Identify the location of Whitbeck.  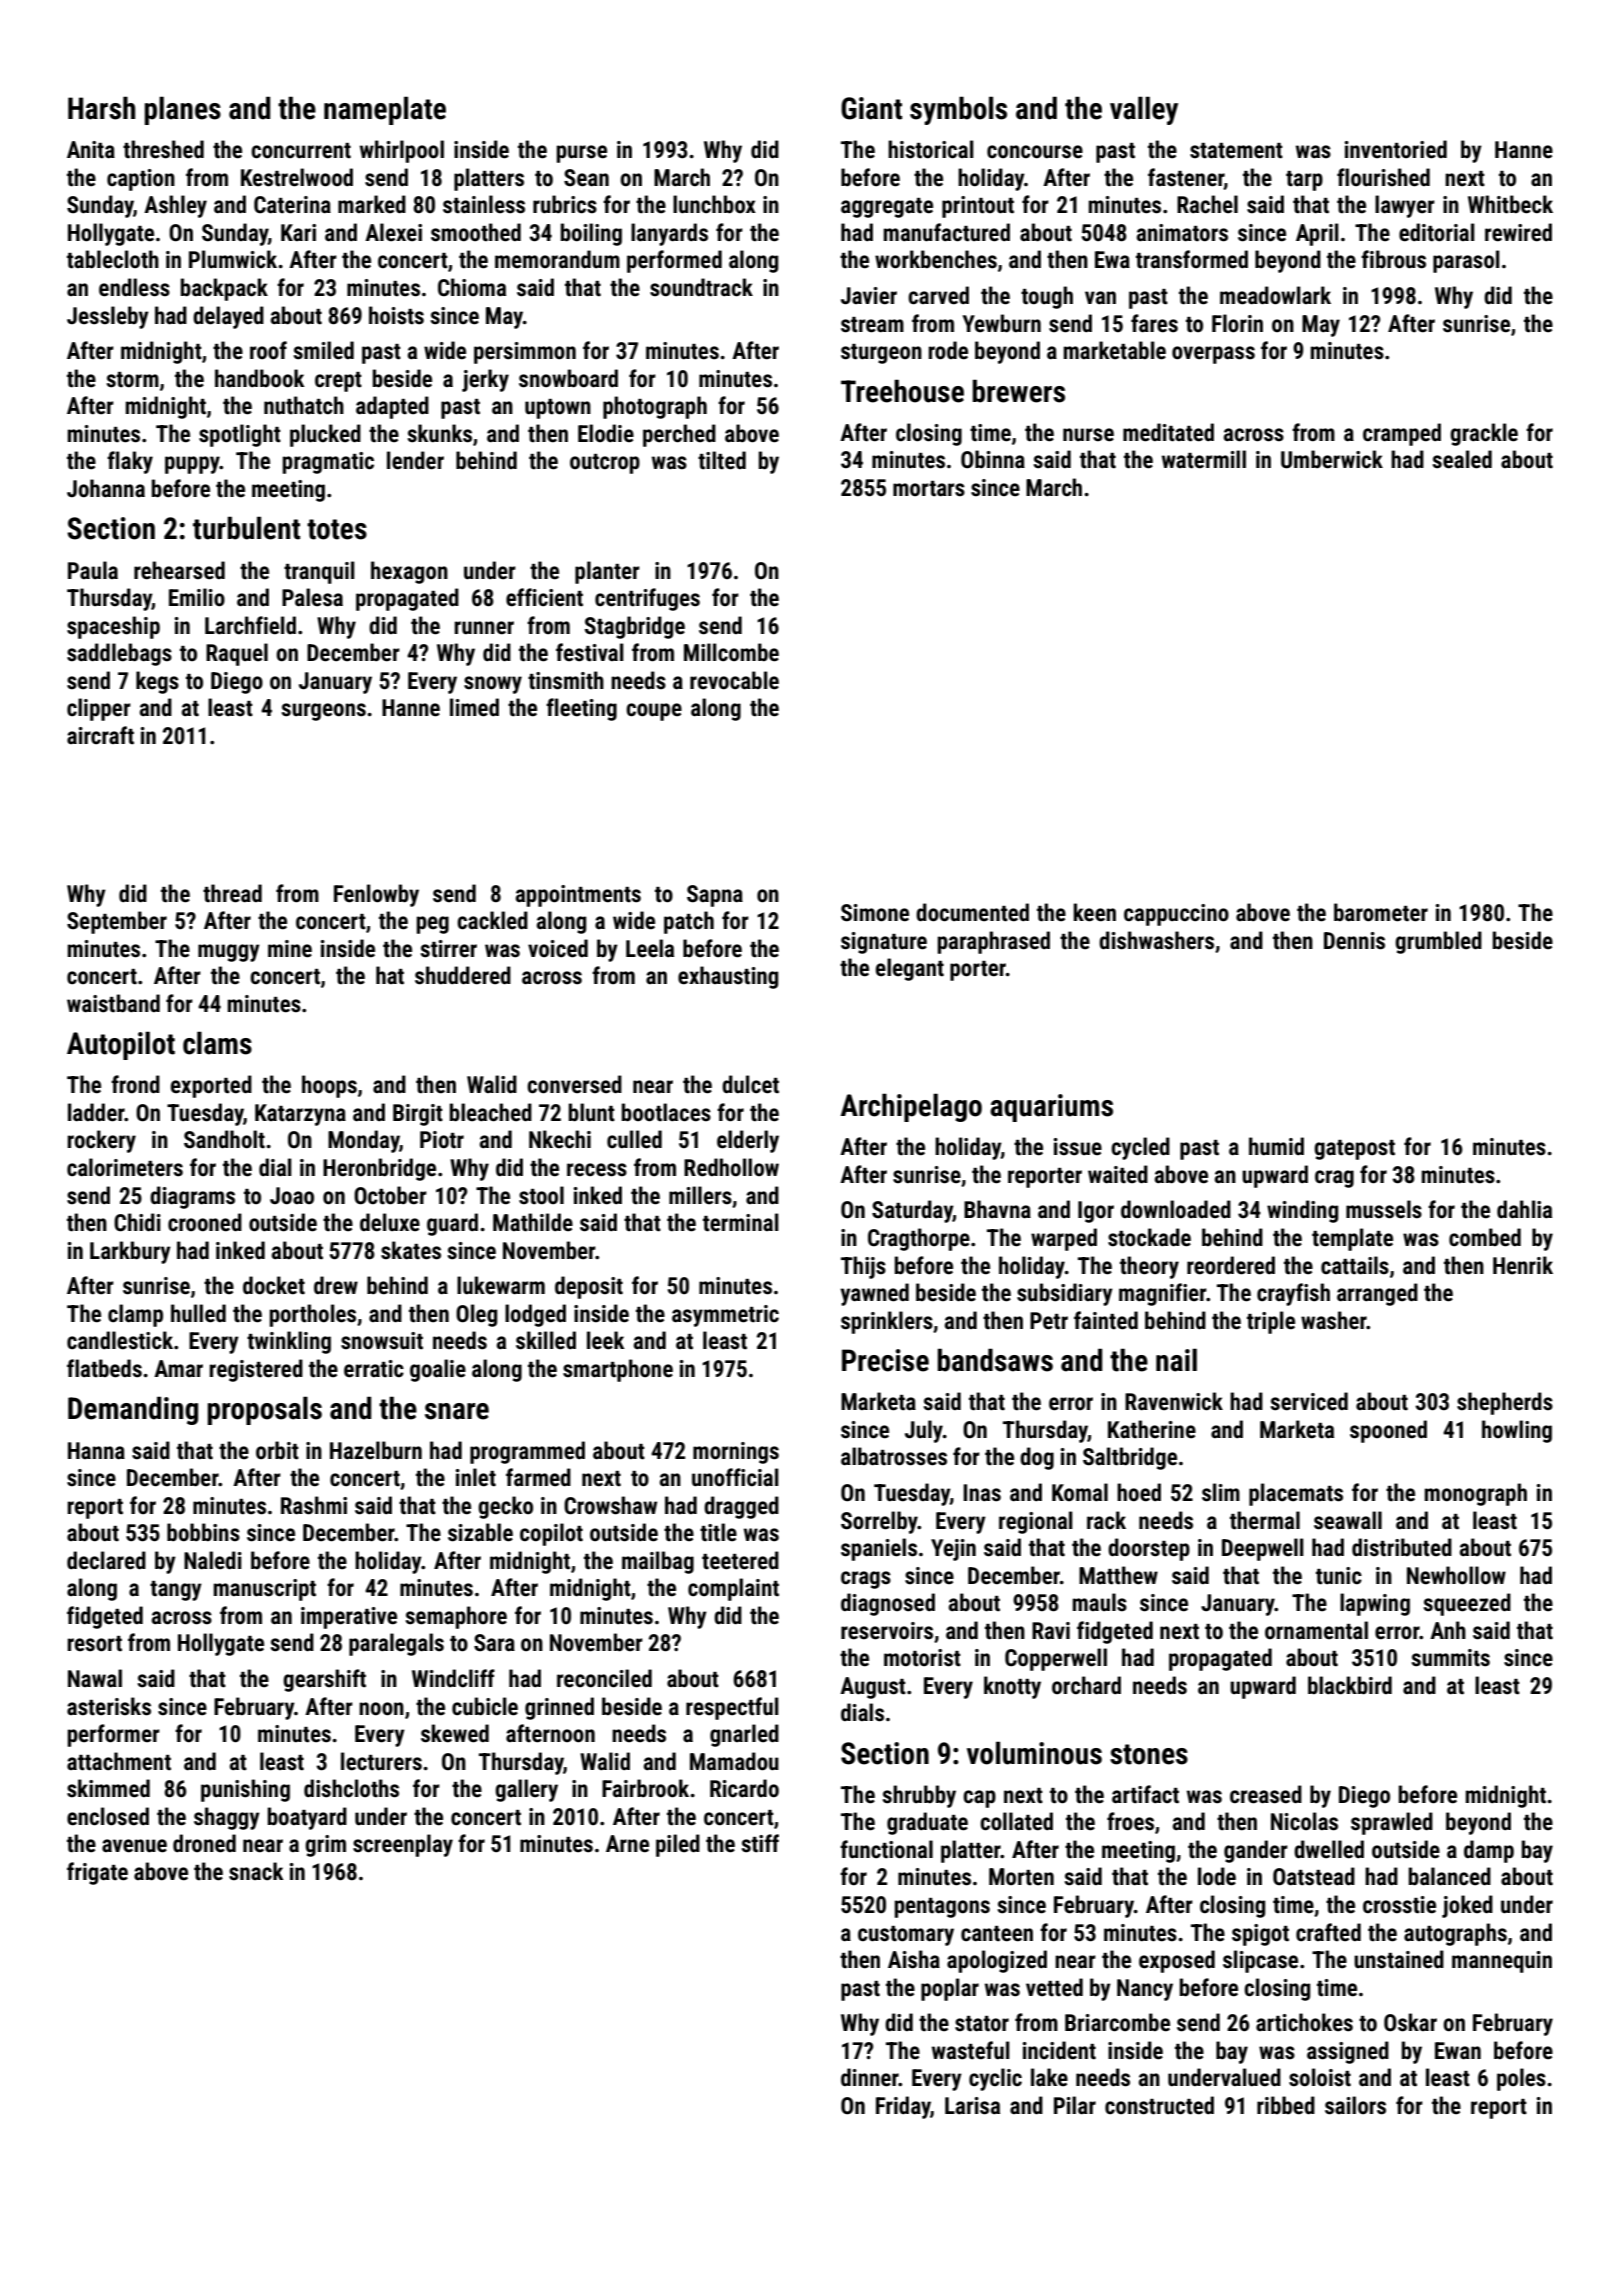
(1510, 204).
